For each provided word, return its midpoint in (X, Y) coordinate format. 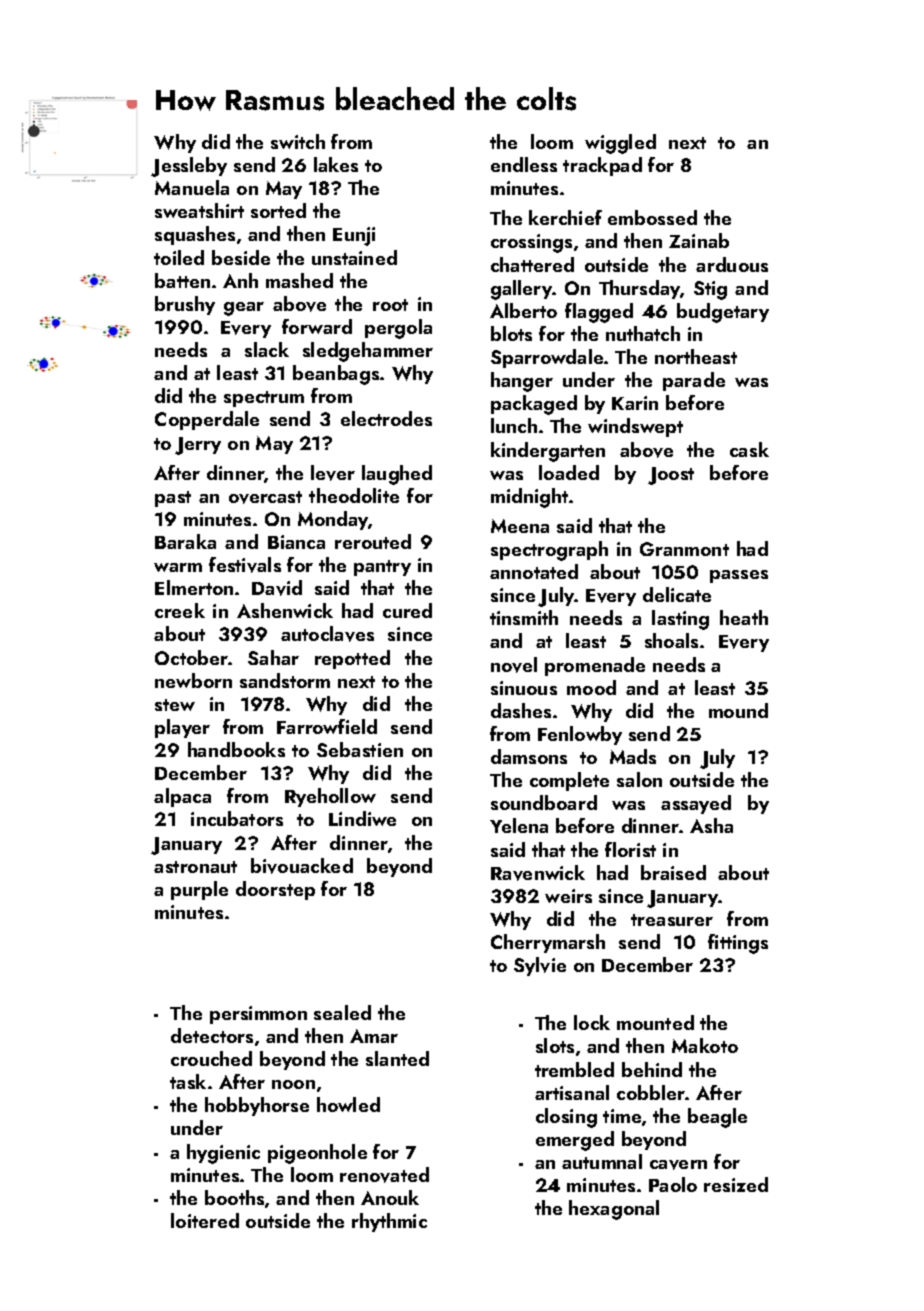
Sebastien (360, 749)
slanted (397, 1058)
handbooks (236, 749)
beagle (717, 1118)
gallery (522, 290)
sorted (278, 210)
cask (749, 449)
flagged (599, 313)
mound (738, 710)
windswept (635, 427)
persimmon (258, 1015)
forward (317, 326)
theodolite (354, 495)
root (390, 305)
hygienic (223, 1154)
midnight (529, 498)
